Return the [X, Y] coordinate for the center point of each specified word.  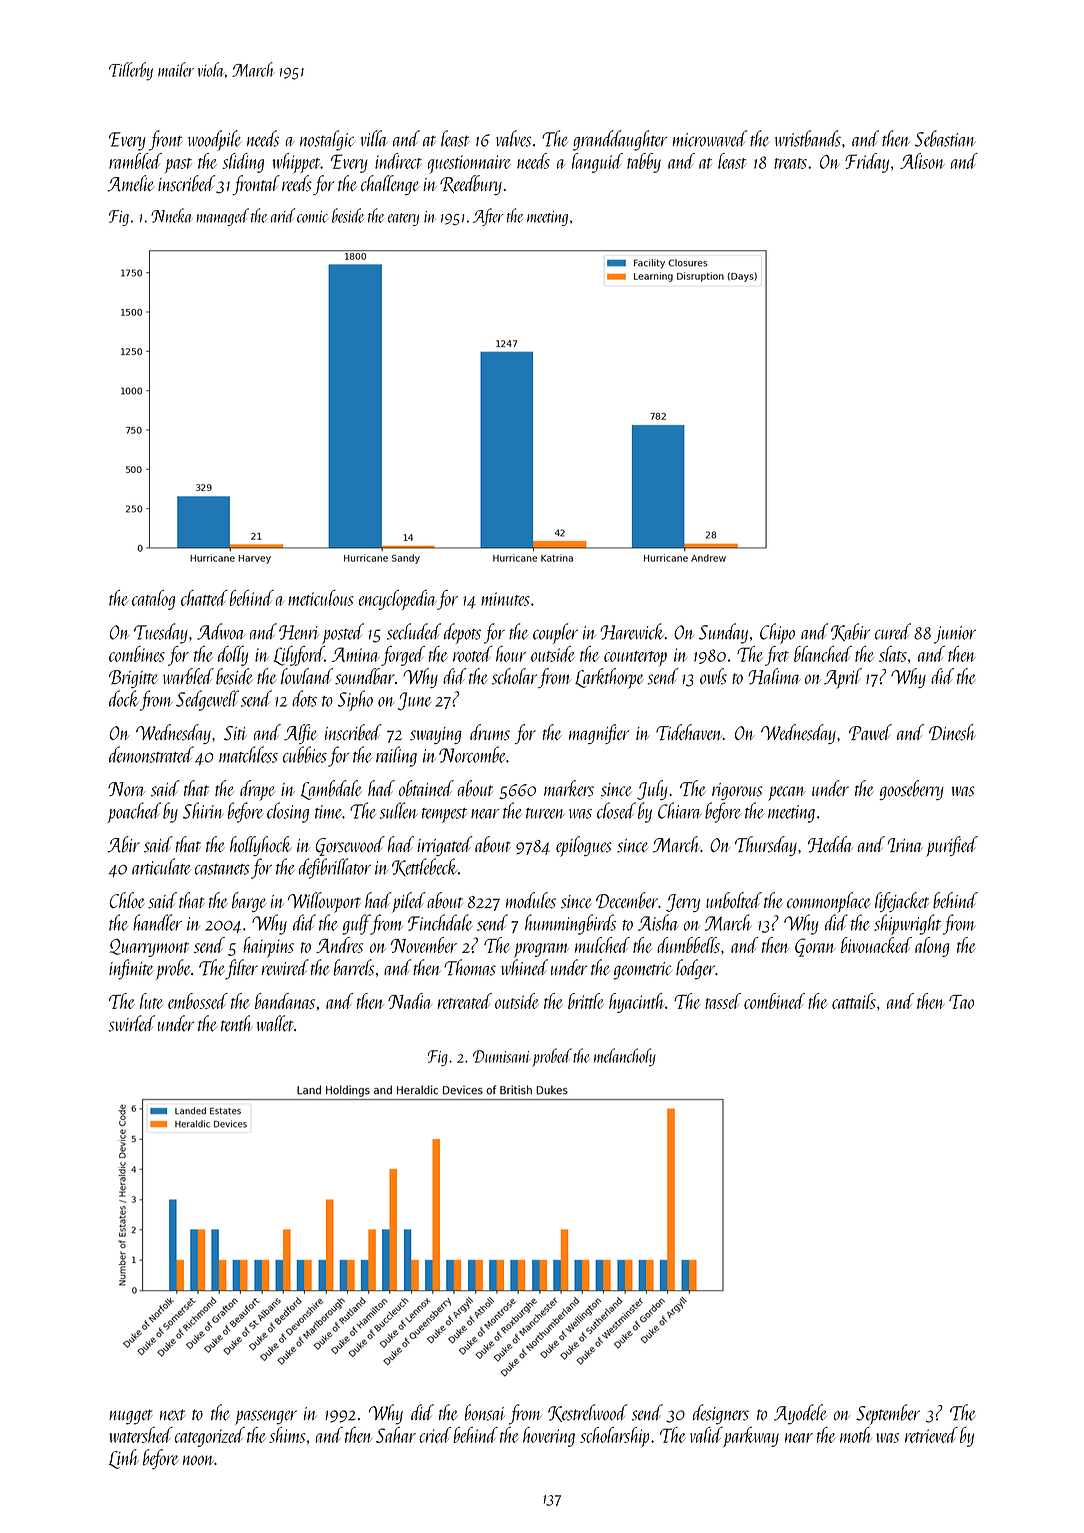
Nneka [171, 215]
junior [955, 635]
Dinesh [952, 732]
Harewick [632, 631]
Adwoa [221, 631]
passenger [266, 1417]
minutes [505, 599]
